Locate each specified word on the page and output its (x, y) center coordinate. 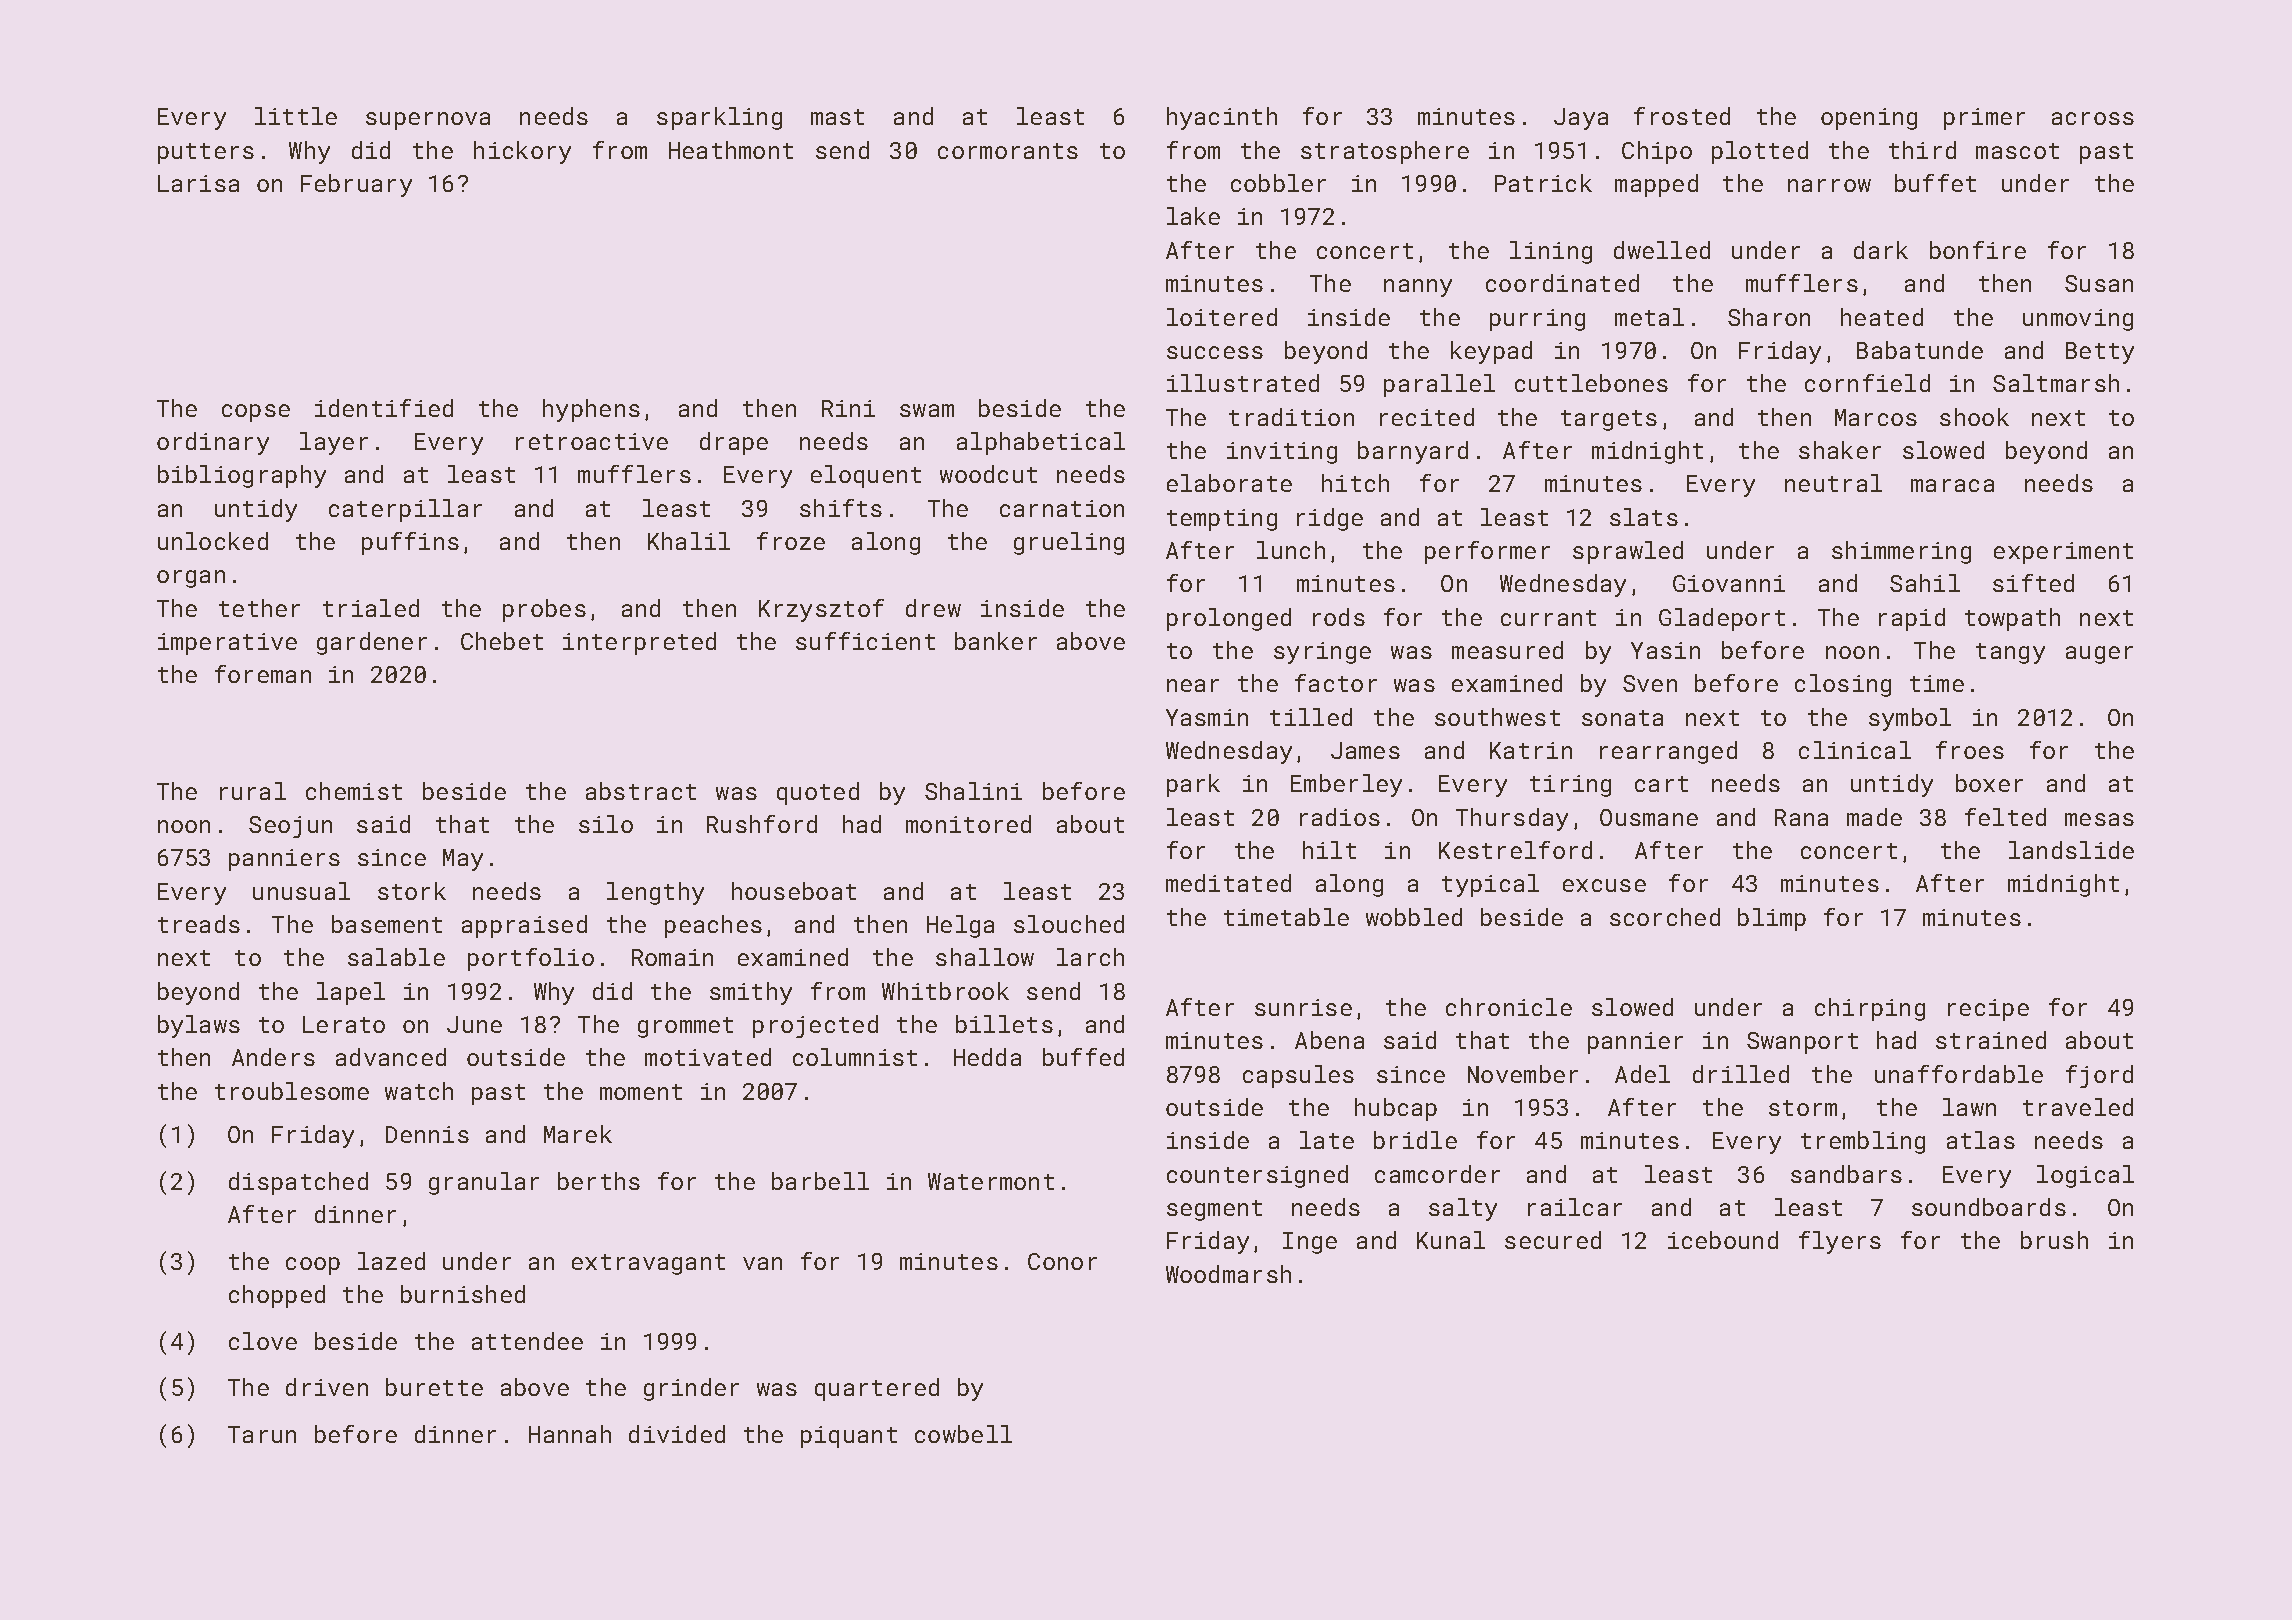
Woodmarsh (1228, 1274)
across (2093, 118)
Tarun (262, 1434)
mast (837, 117)
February (356, 185)
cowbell (963, 1434)
